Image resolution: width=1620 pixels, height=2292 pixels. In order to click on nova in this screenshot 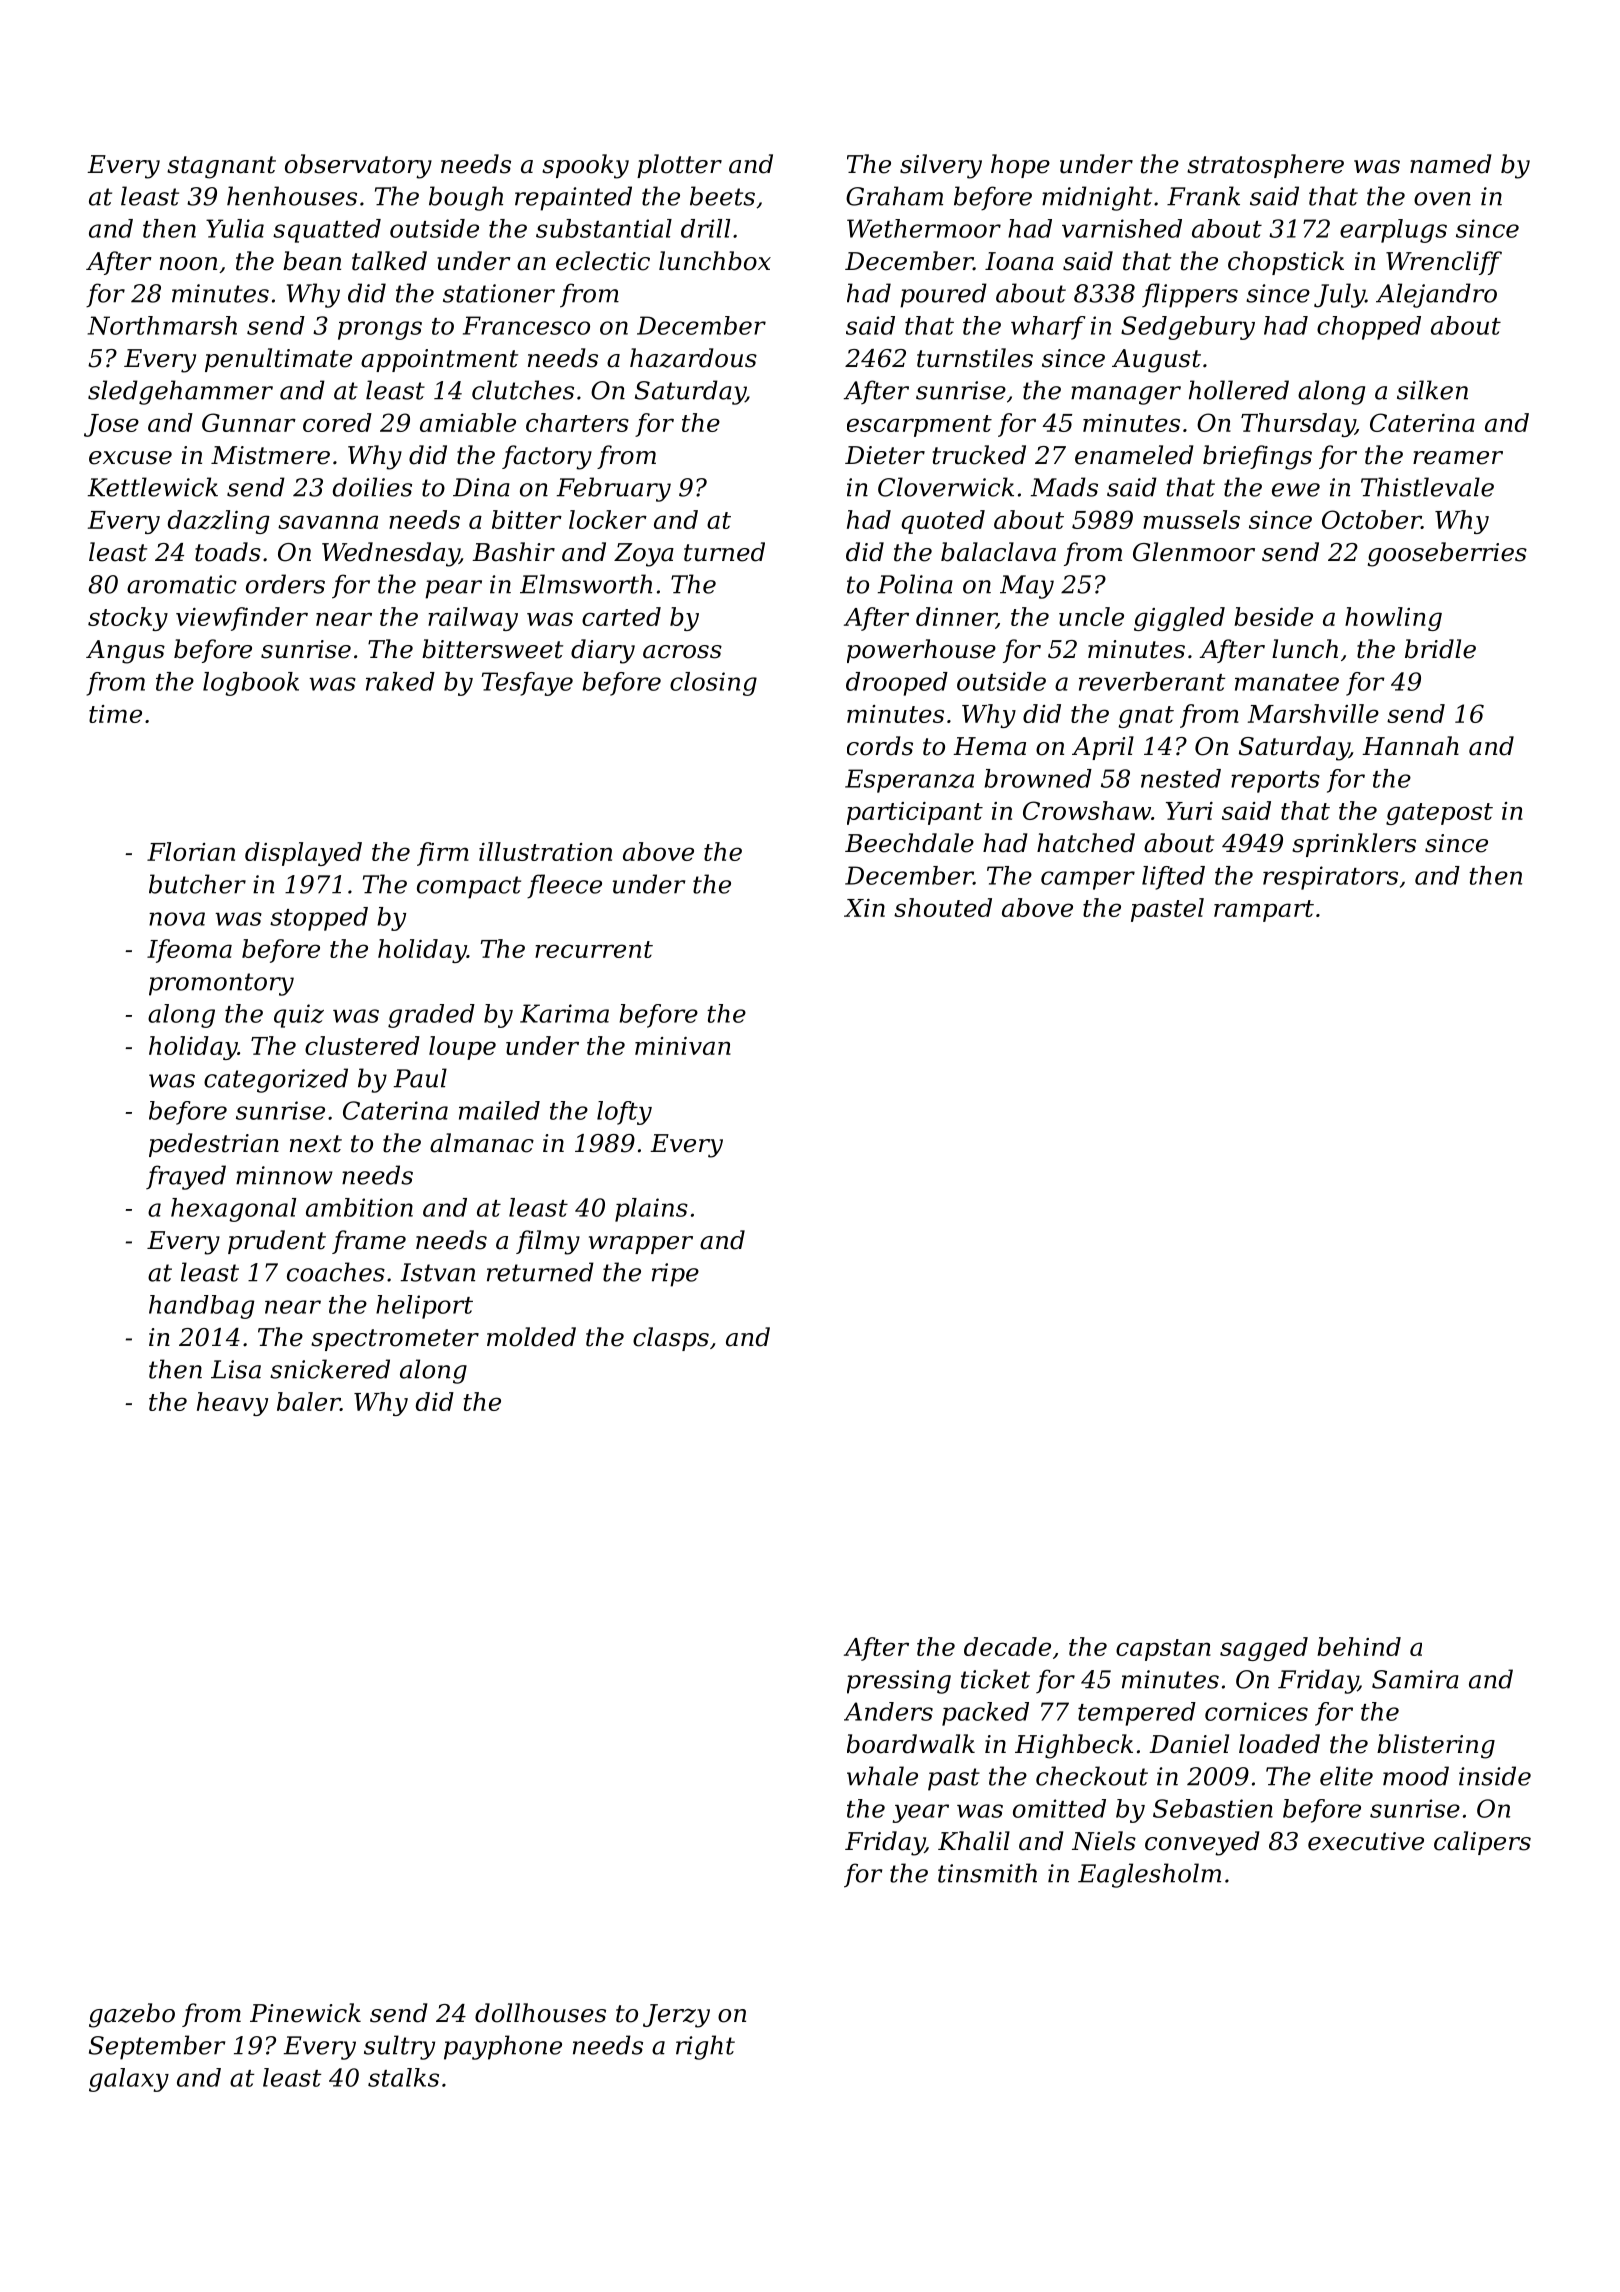, I will do `click(177, 919)`.
